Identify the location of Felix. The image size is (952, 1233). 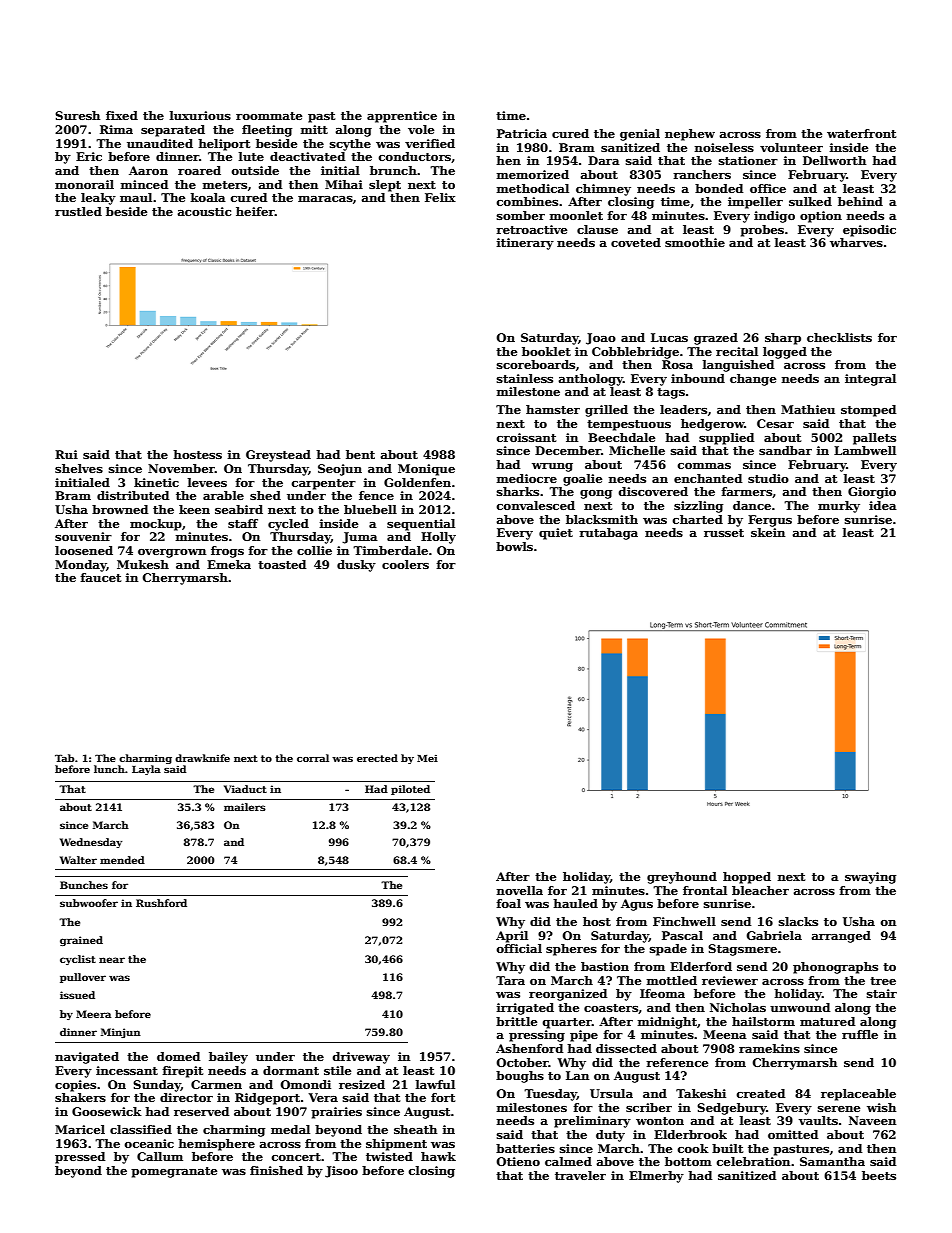
(440, 197).
